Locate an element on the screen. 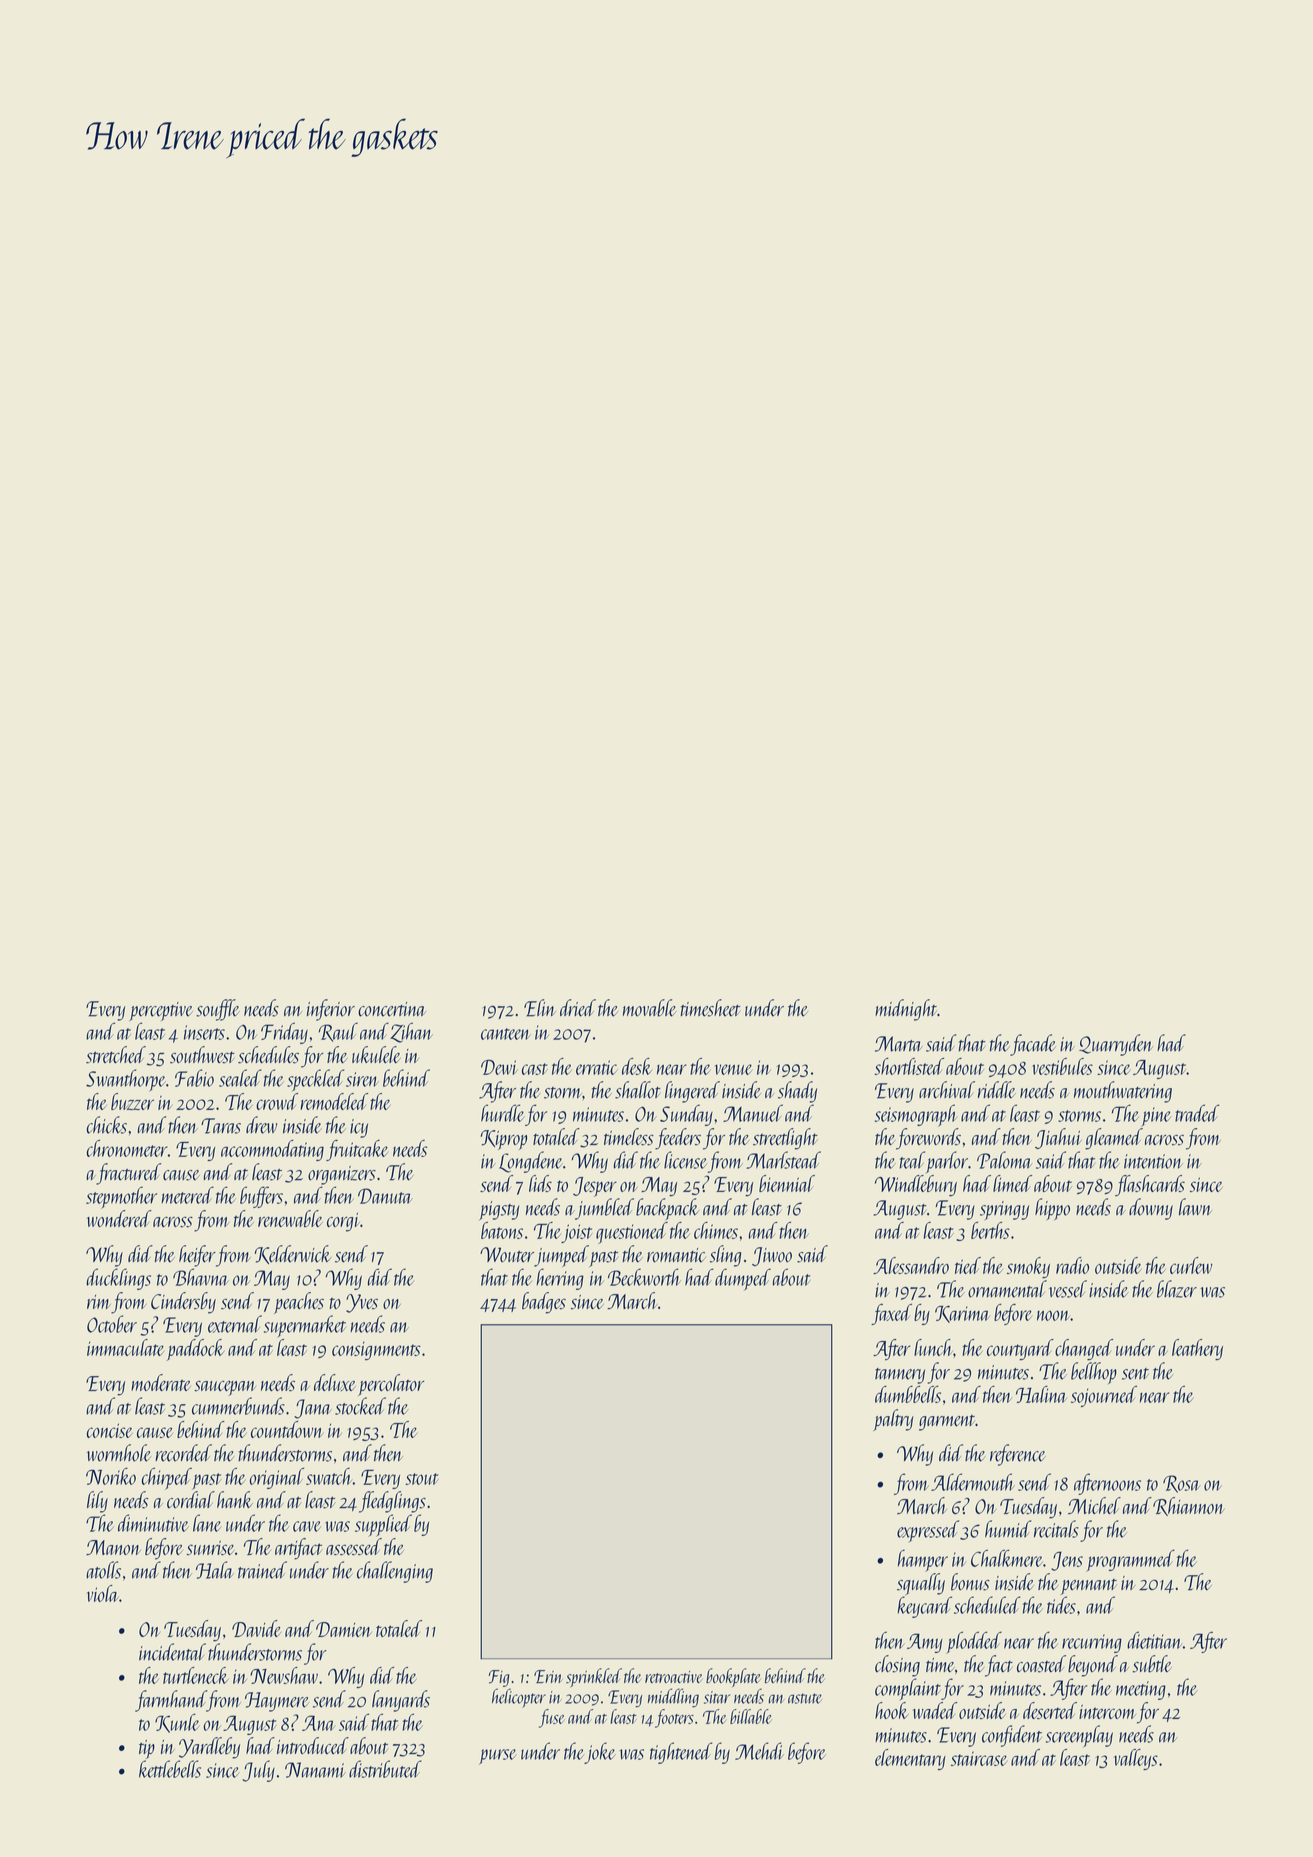 This screenshot has height=1857, width=1313. kettlebells is located at coordinates (170, 1769).
